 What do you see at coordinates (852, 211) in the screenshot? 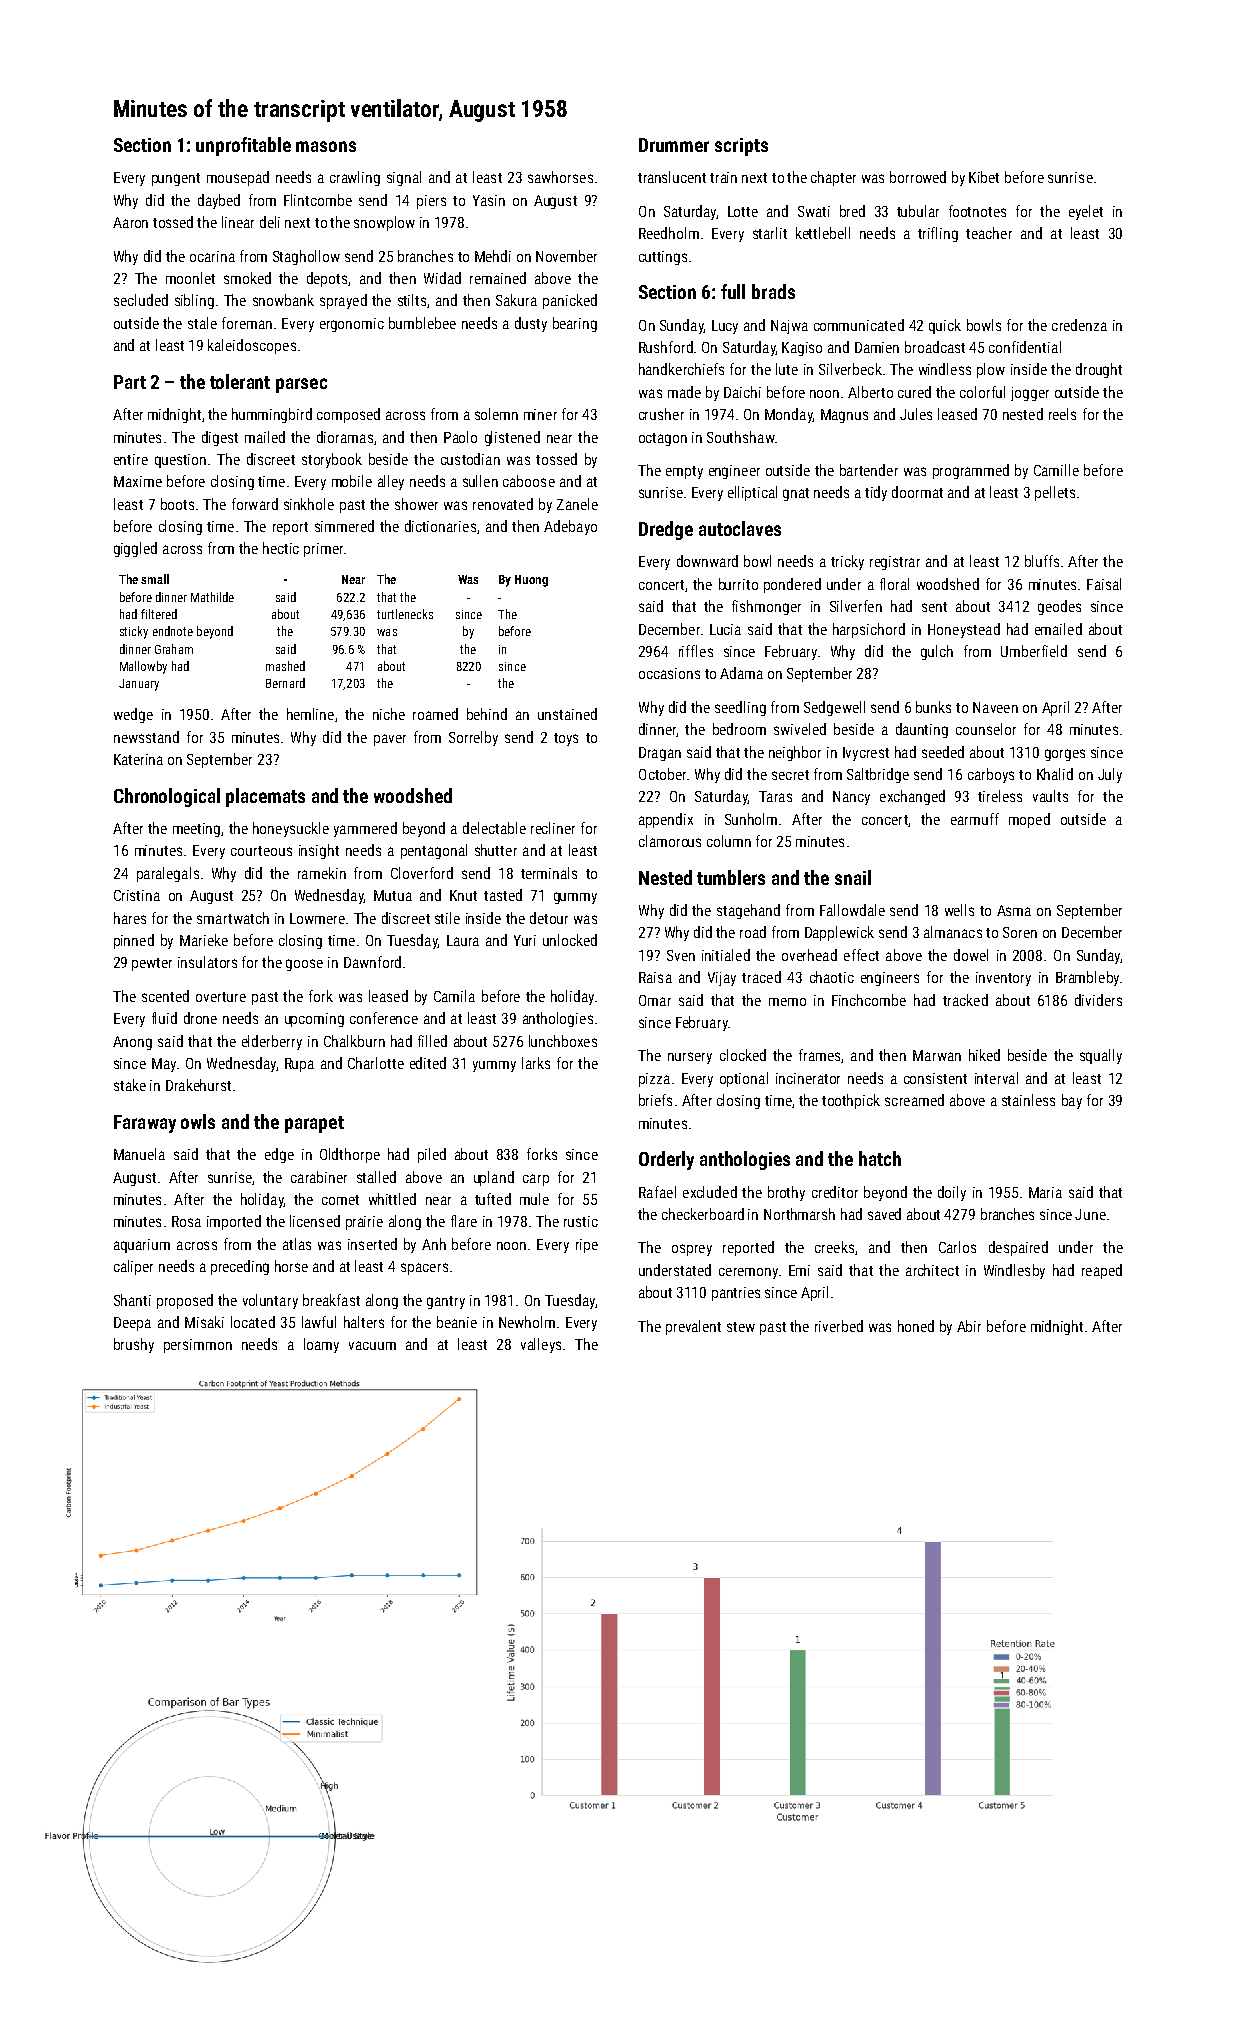
I see `bred` at bounding box center [852, 211].
